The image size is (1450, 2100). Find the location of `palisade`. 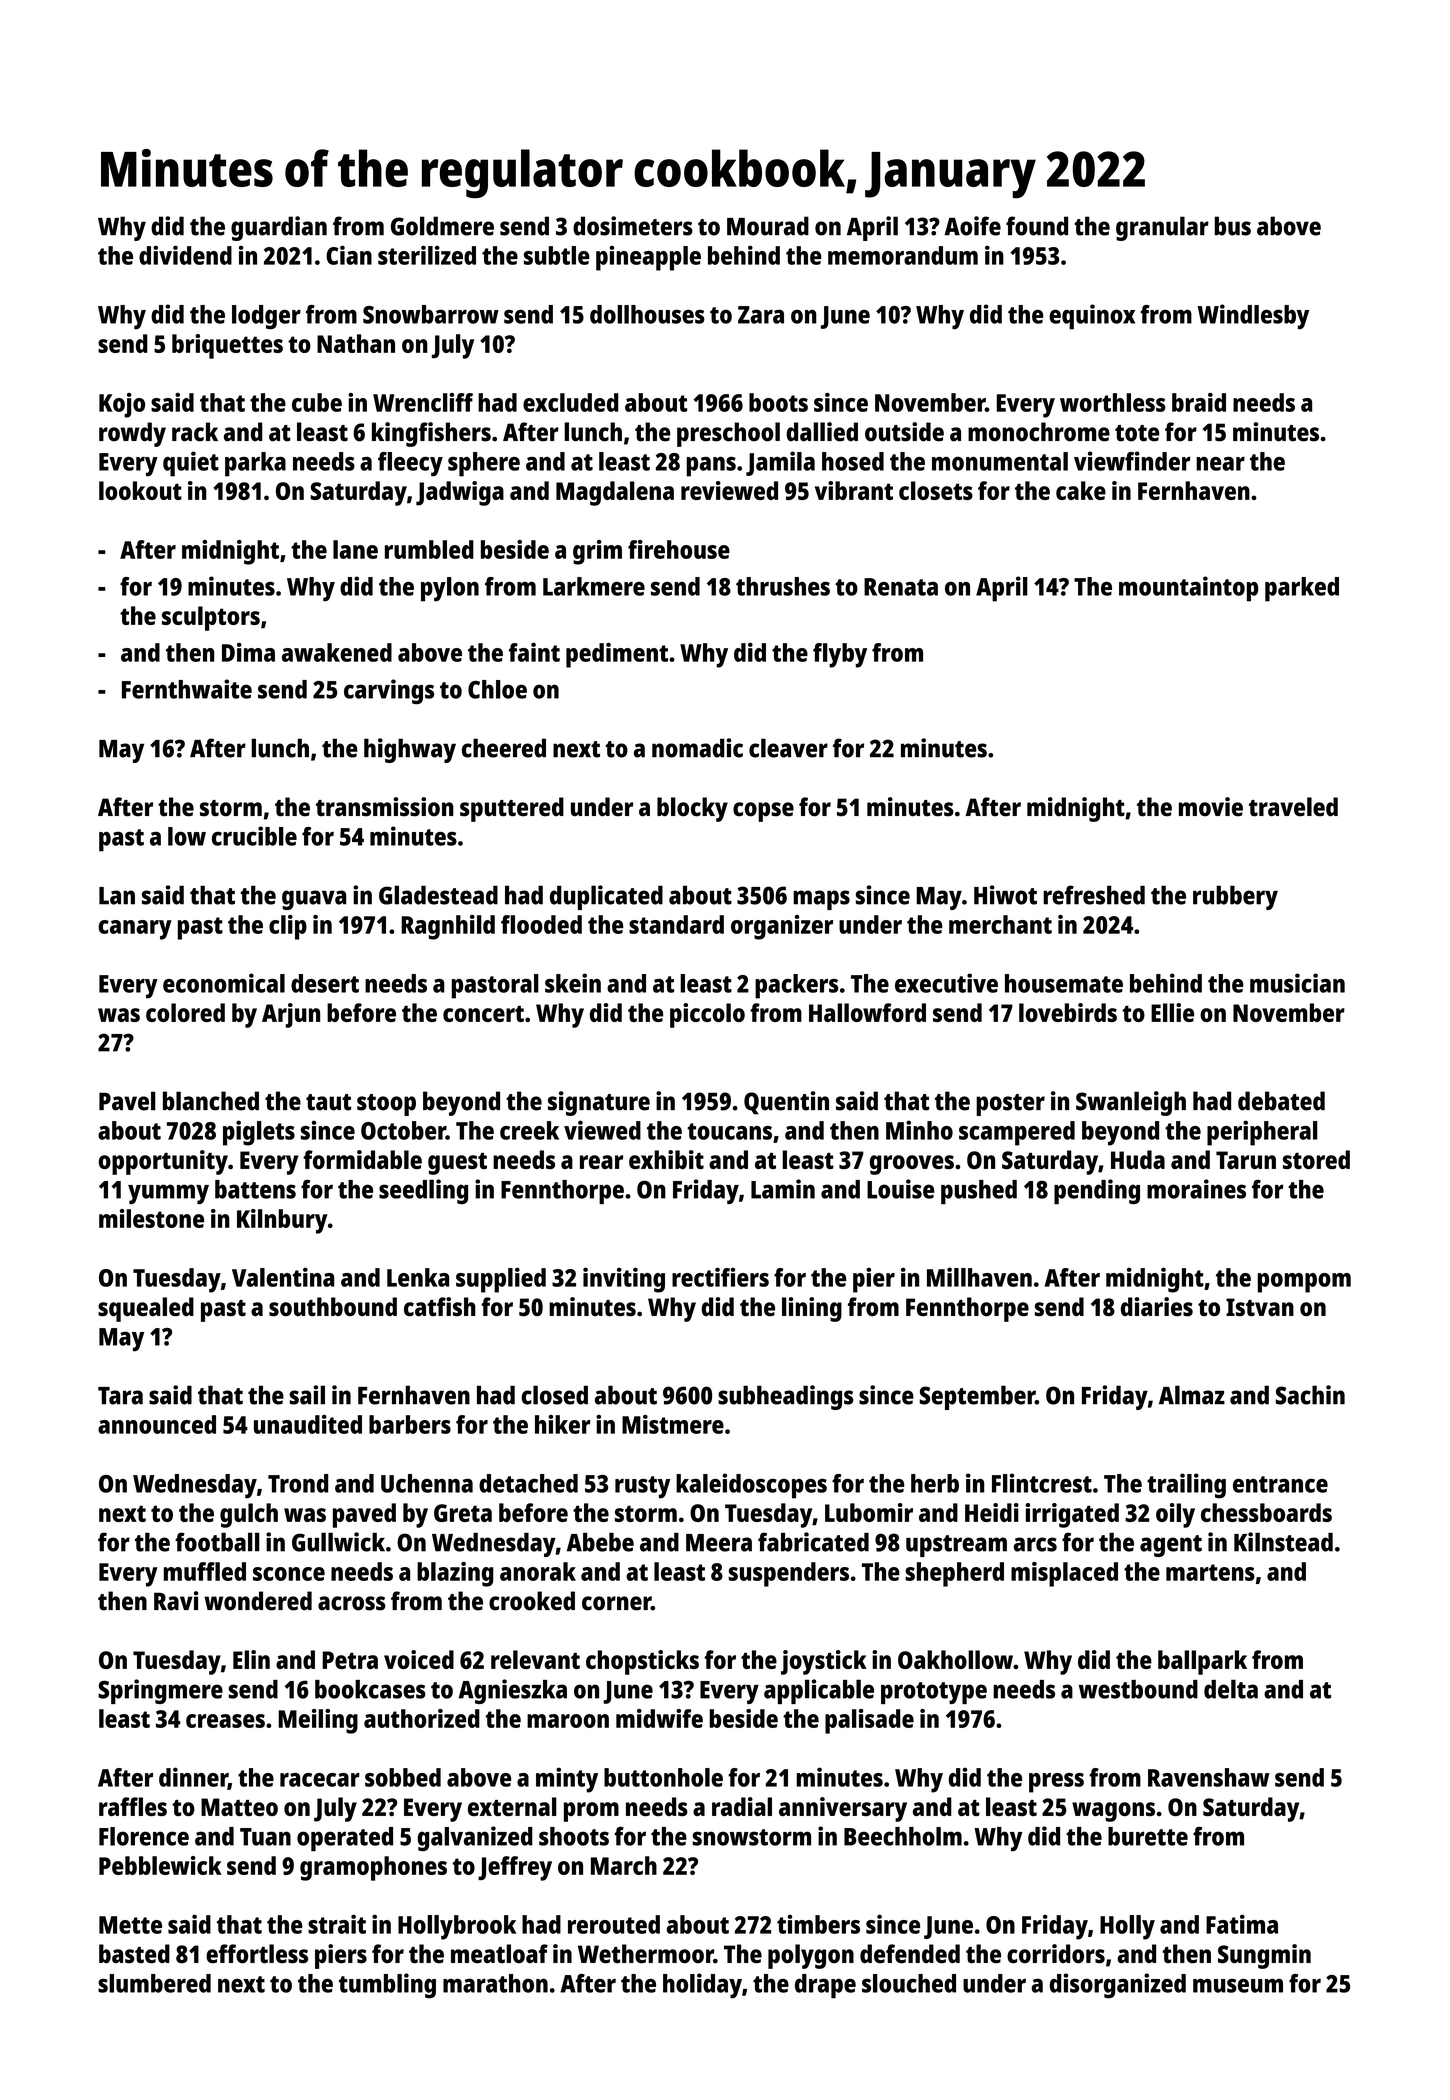

palisade is located at coordinates (869, 1721).
